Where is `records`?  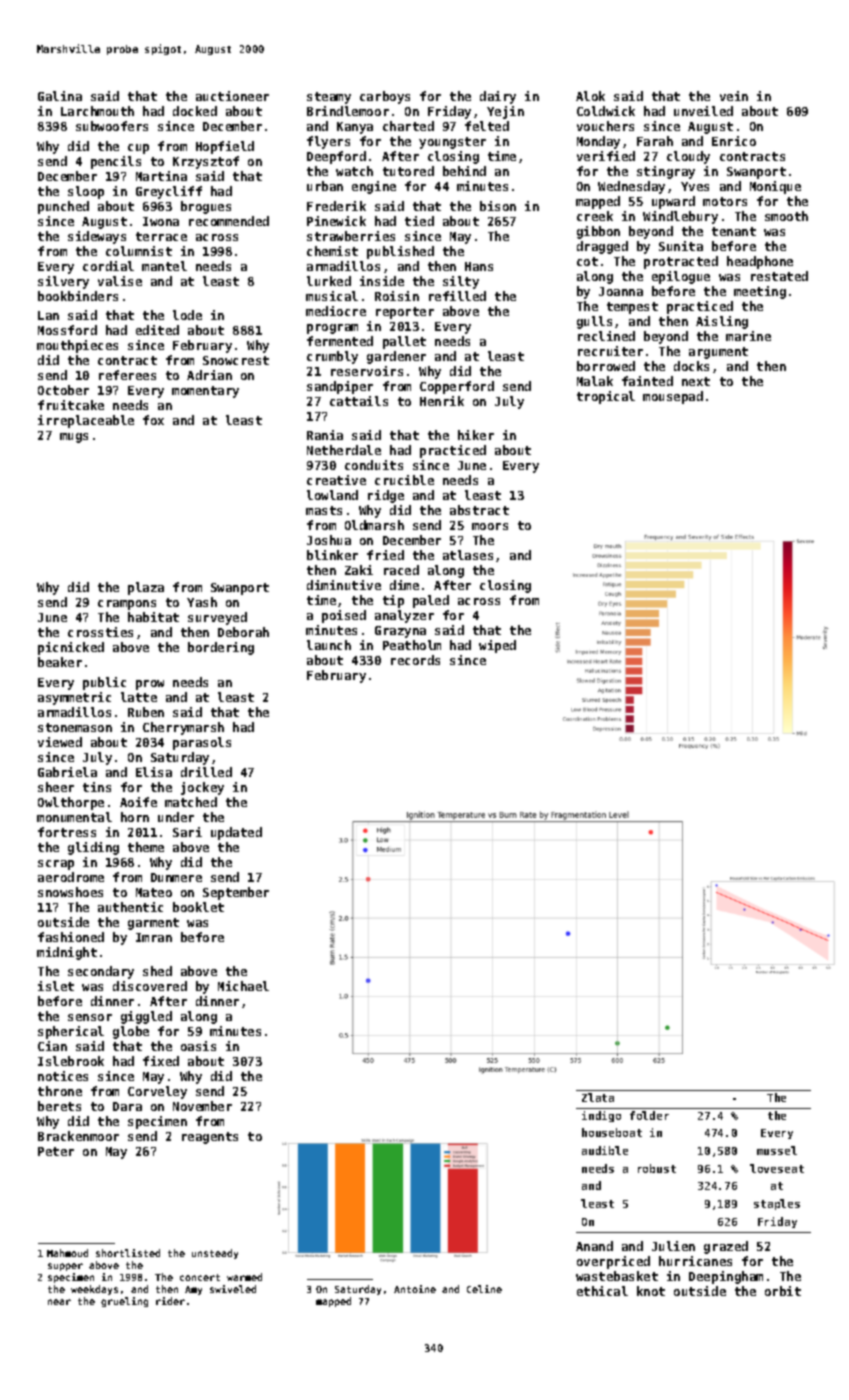
records is located at coordinates (415, 660).
